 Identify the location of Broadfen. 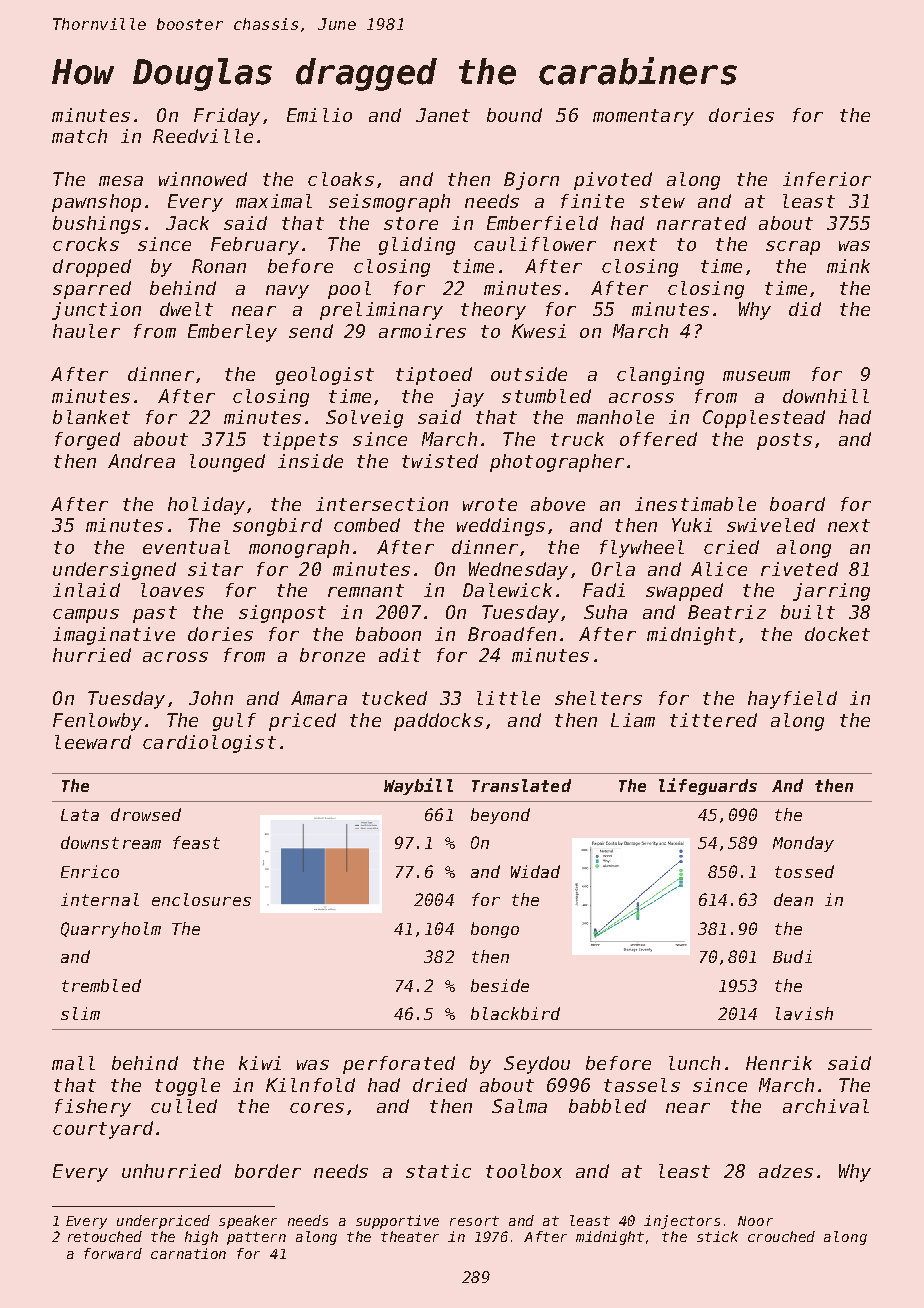
(512, 634).
